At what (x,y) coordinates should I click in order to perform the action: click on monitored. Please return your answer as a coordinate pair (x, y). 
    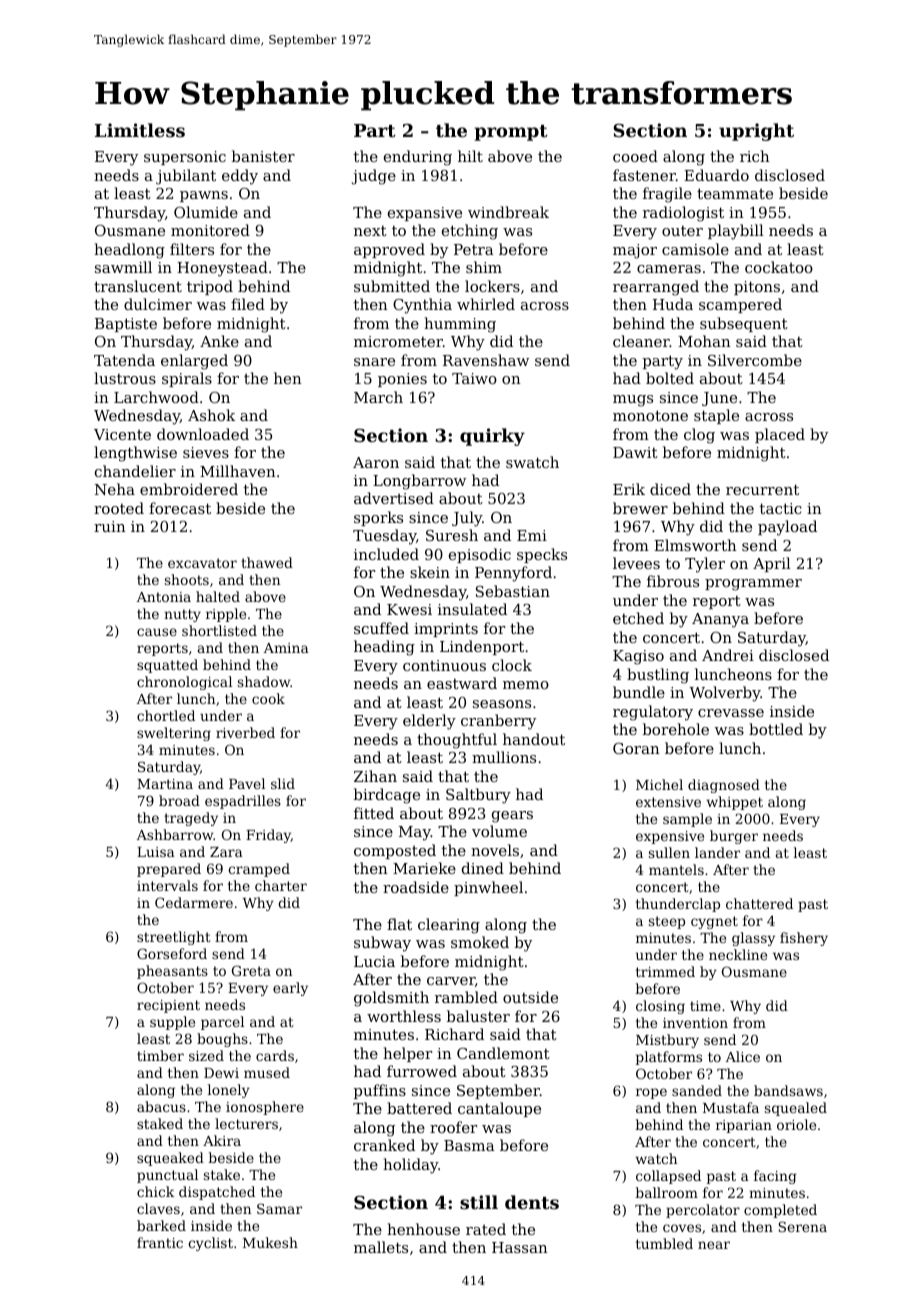
    Looking at the image, I should click on (210, 230).
